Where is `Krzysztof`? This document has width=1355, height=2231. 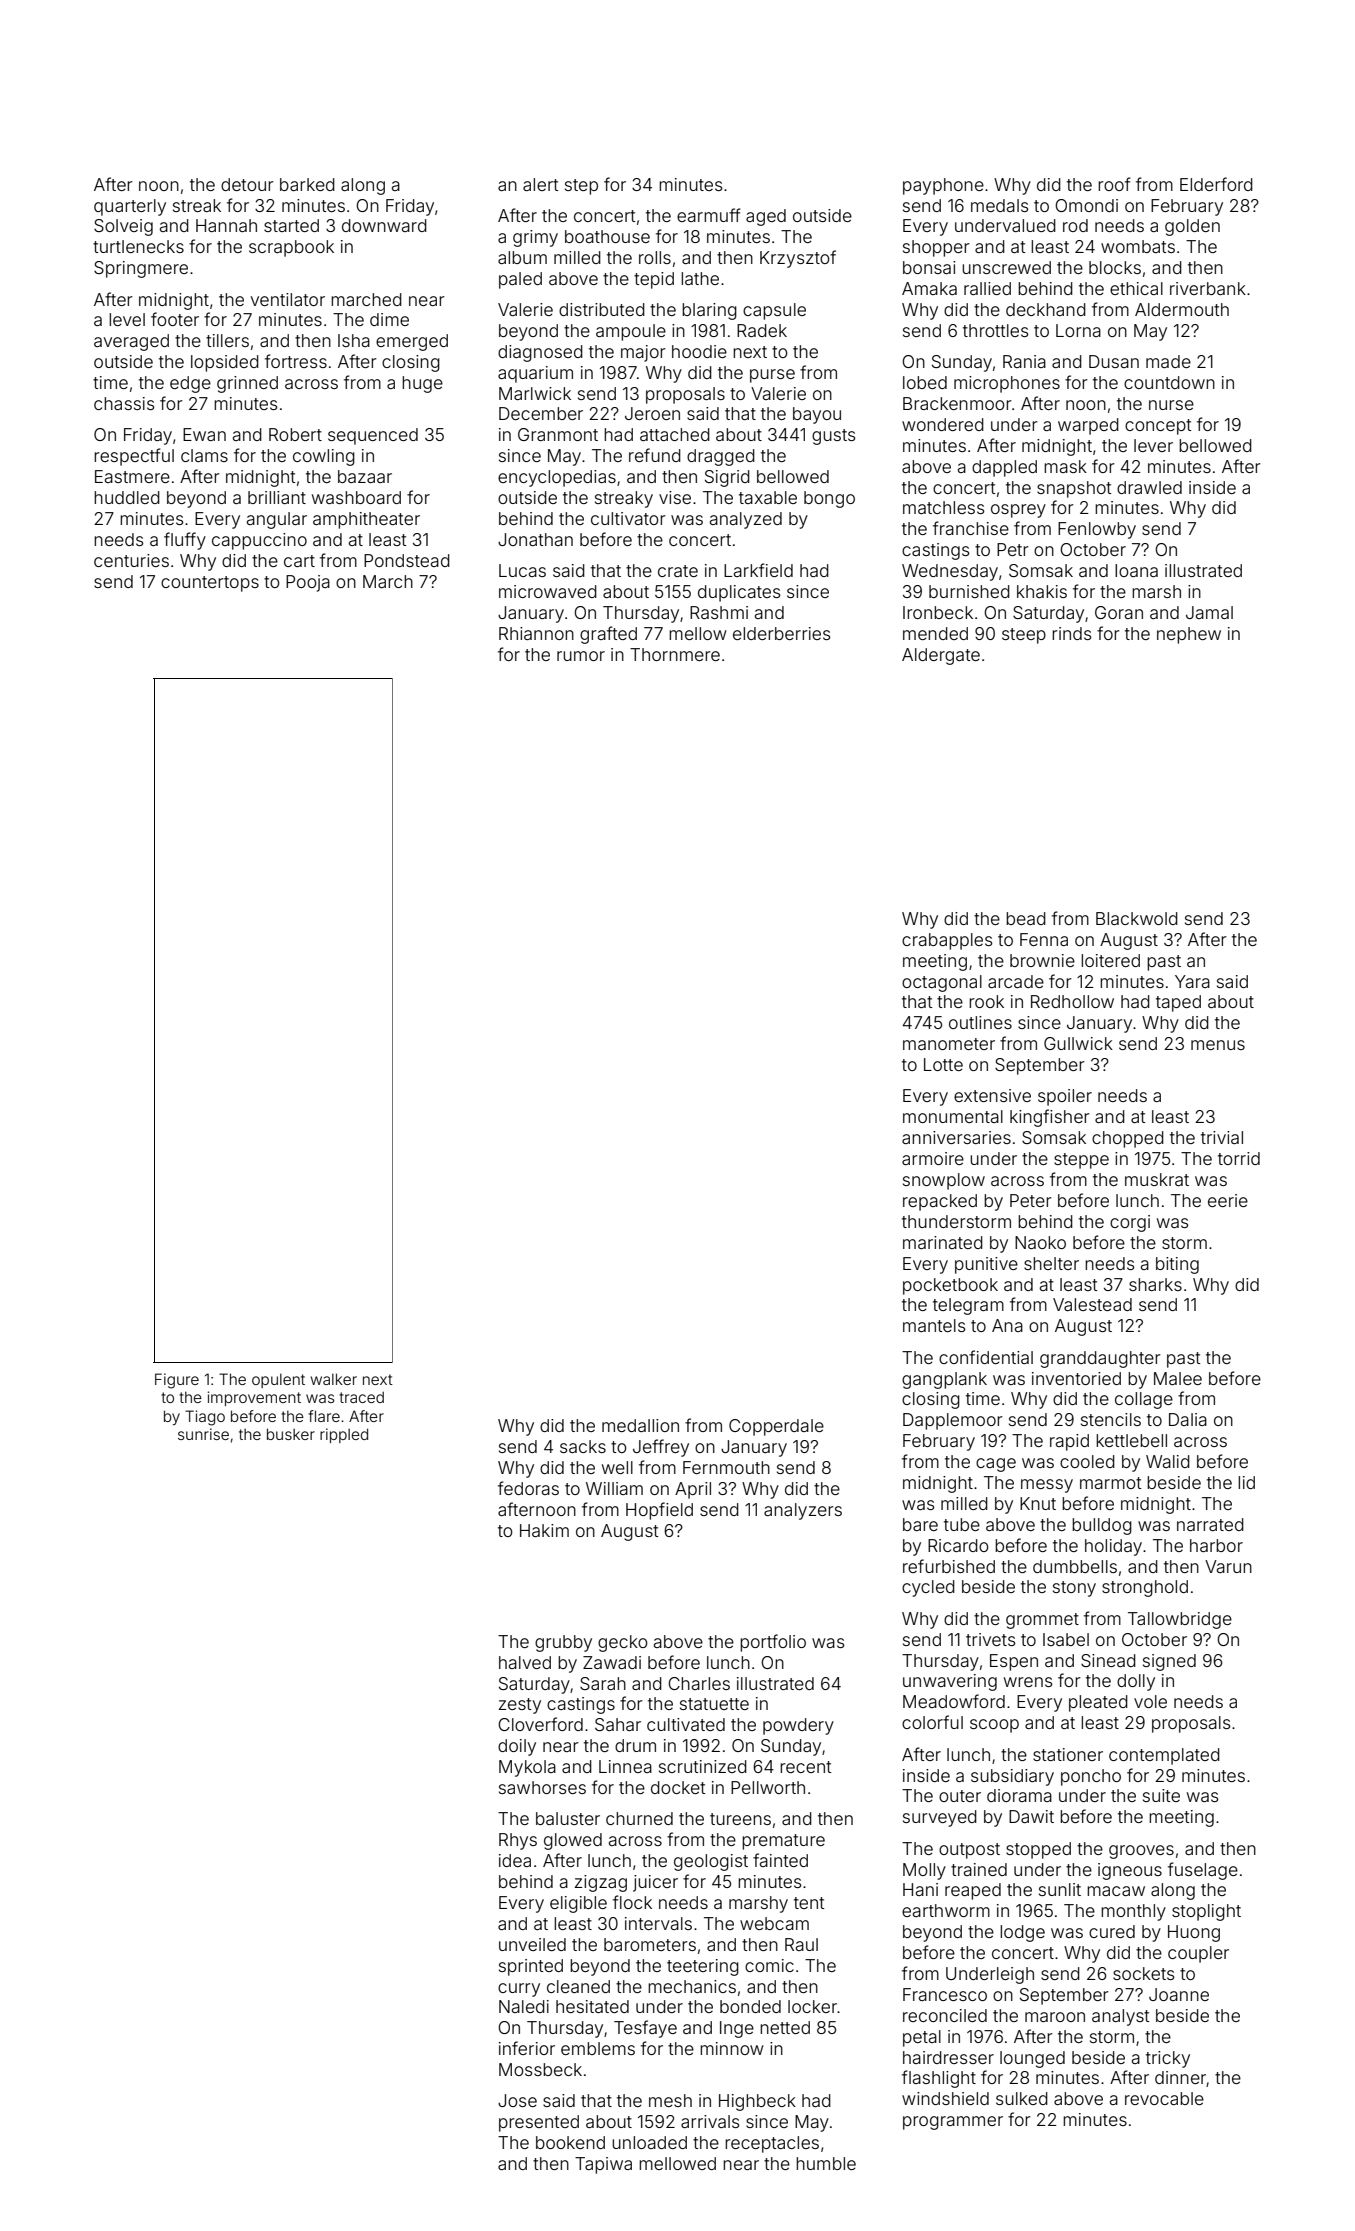
Krzysztof is located at coordinates (798, 259).
